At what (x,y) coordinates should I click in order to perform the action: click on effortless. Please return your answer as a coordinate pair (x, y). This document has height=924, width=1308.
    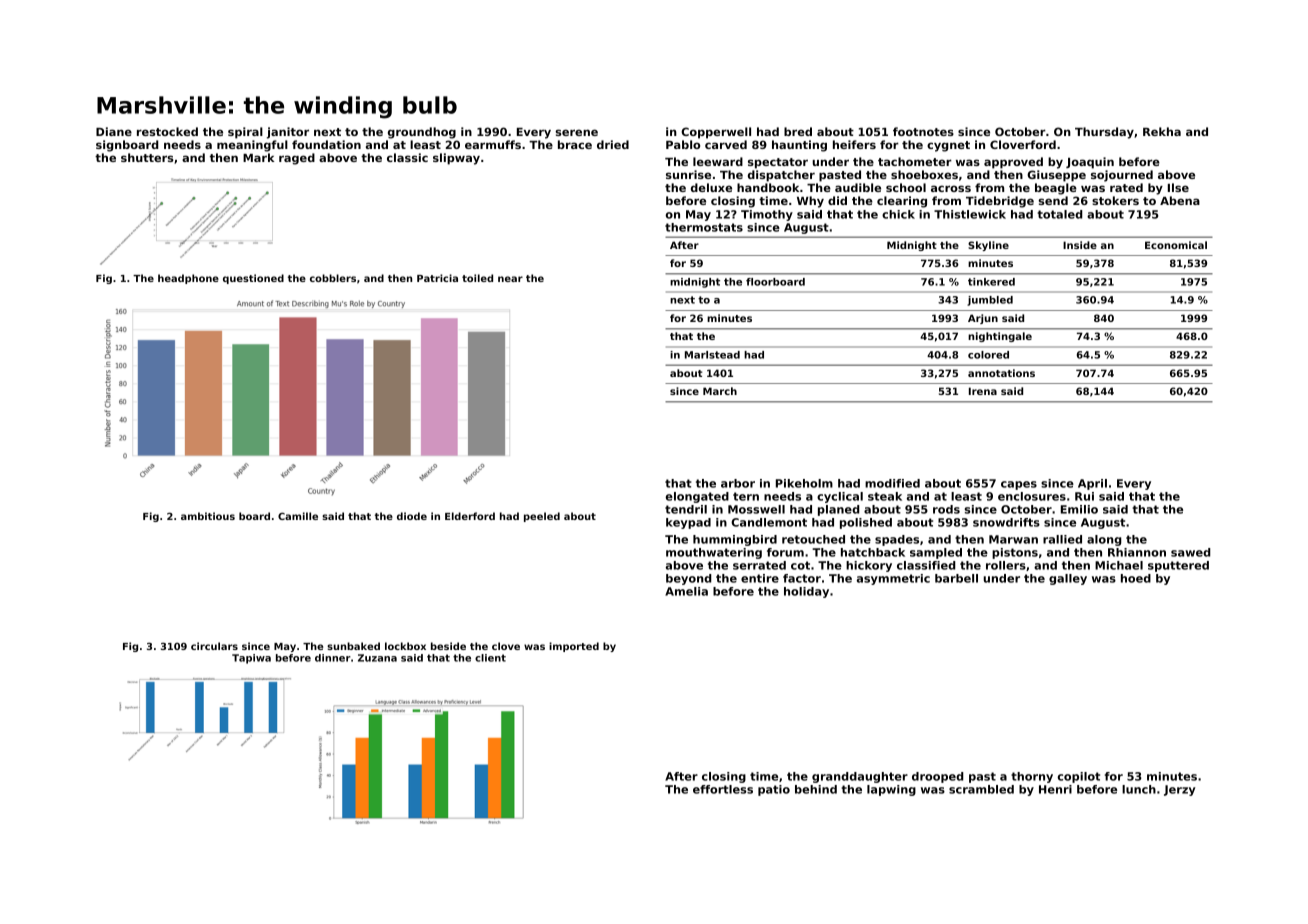
    Looking at the image, I should click on (723, 789).
